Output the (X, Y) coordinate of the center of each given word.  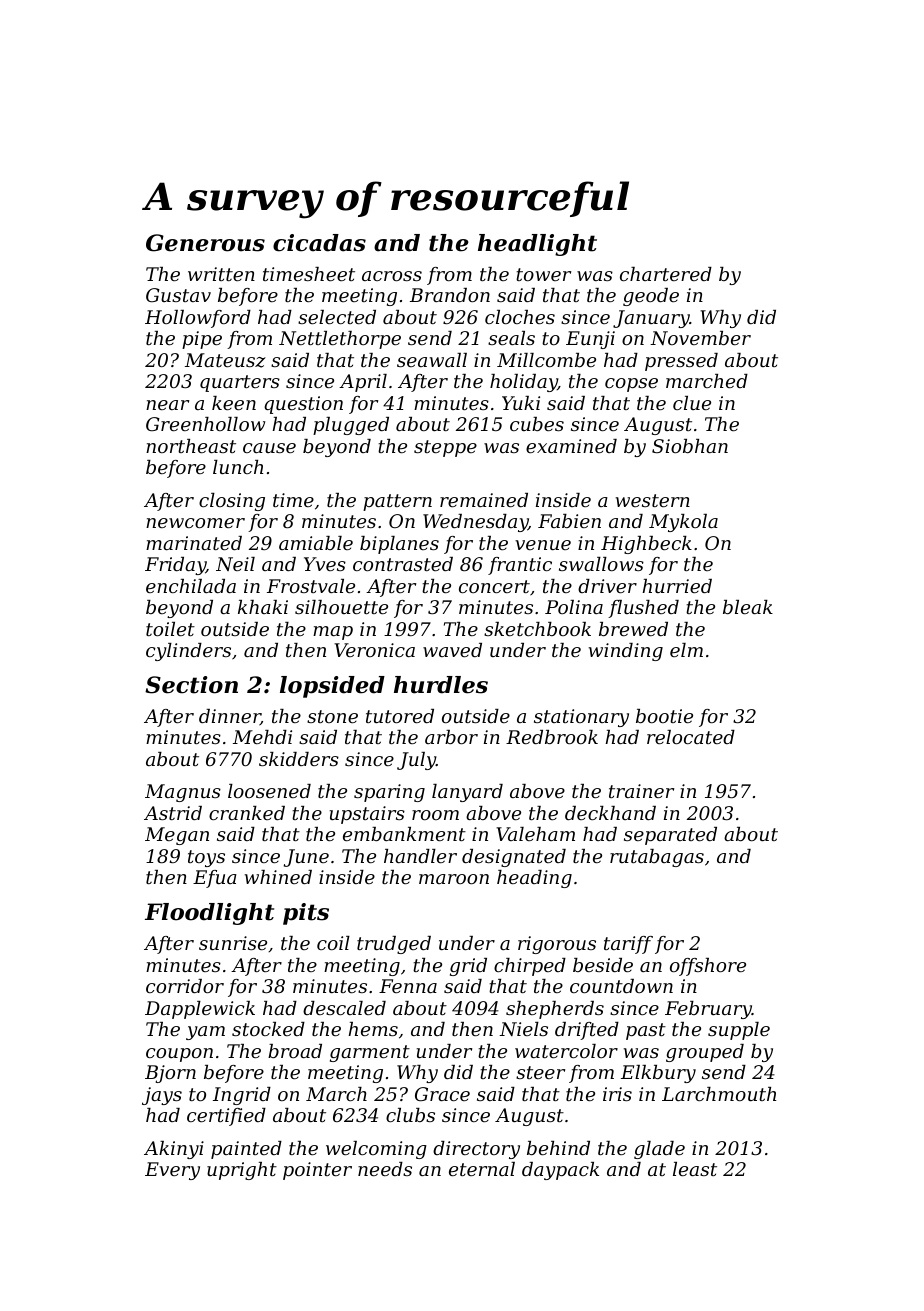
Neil (235, 564)
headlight (537, 245)
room (435, 815)
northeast (191, 446)
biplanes (399, 545)
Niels (523, 1029)
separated (670, 836)
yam (205, 1033)
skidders (299, 759)
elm (686, 650)
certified (226, 1117)
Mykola (683, 523)
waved (452, 650)
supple (739, 1031)
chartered (666, 274)
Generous (205, 243)
